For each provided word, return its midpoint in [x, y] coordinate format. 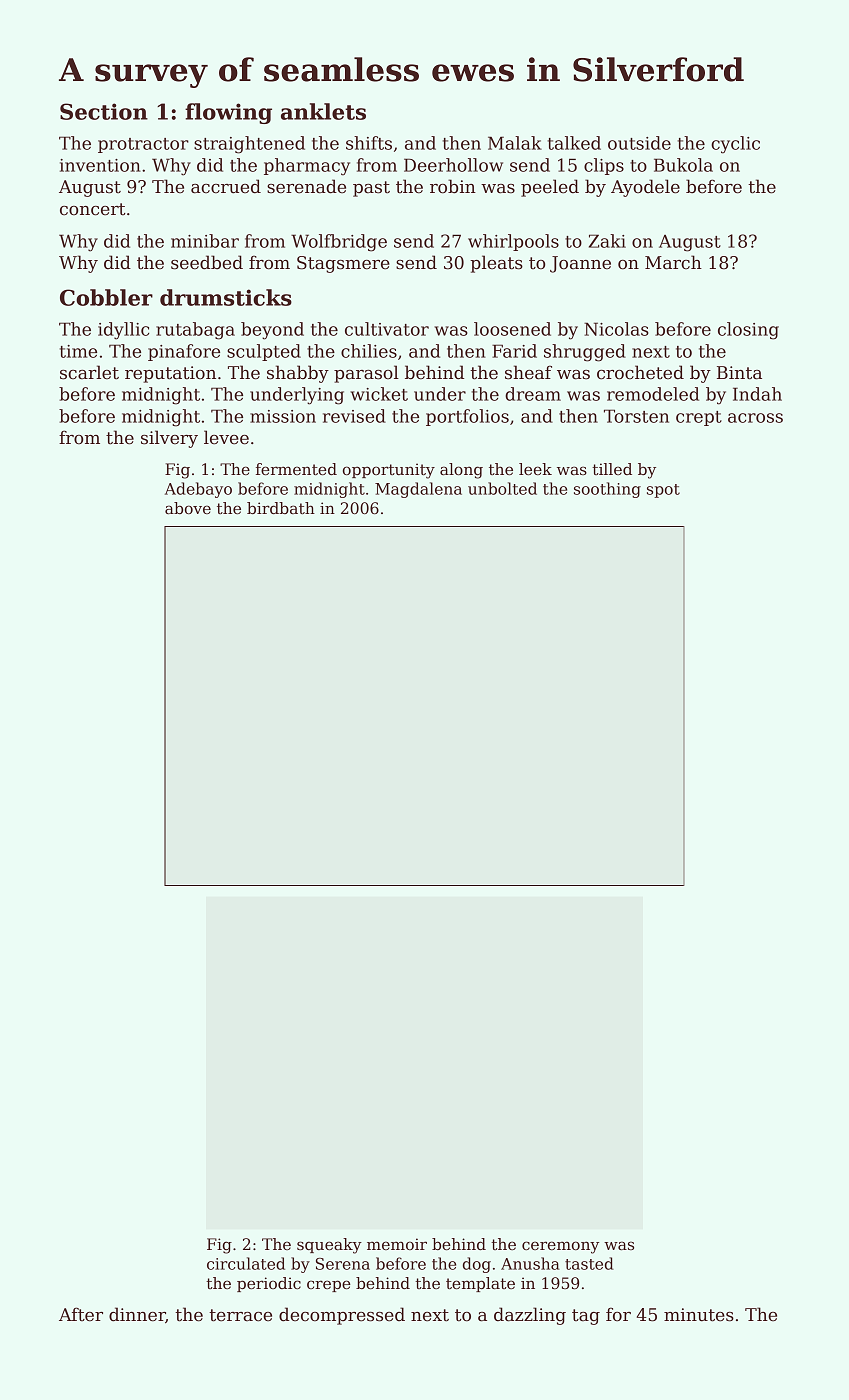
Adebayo [198, 490]
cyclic [735, 145]
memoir [397, 1244]
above [188, 508]
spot [663, 491]
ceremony [560, 1247]
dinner [137, 1315]
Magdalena [418, 490]
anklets [323, 111]
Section [104, 111]
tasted [589, 1263]
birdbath [281, 508]
